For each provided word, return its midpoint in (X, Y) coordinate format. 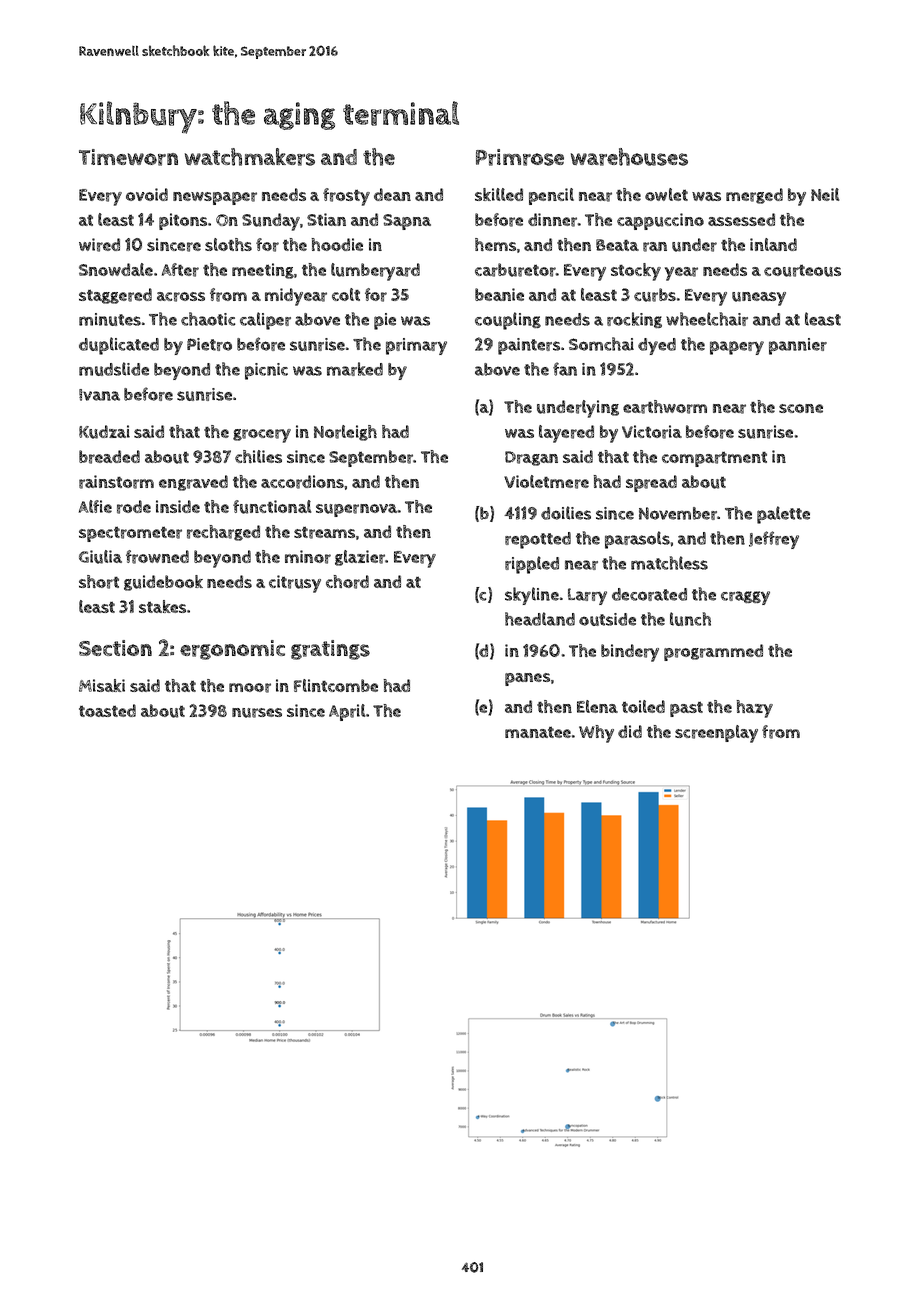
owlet (666, 194)
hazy (754, 709)
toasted (107, 710)
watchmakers (250, 157)
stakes (162, 606)
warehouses (629, 157)
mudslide (114, 369)
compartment (714, 459)
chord (347, 582)
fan (565, 369)
